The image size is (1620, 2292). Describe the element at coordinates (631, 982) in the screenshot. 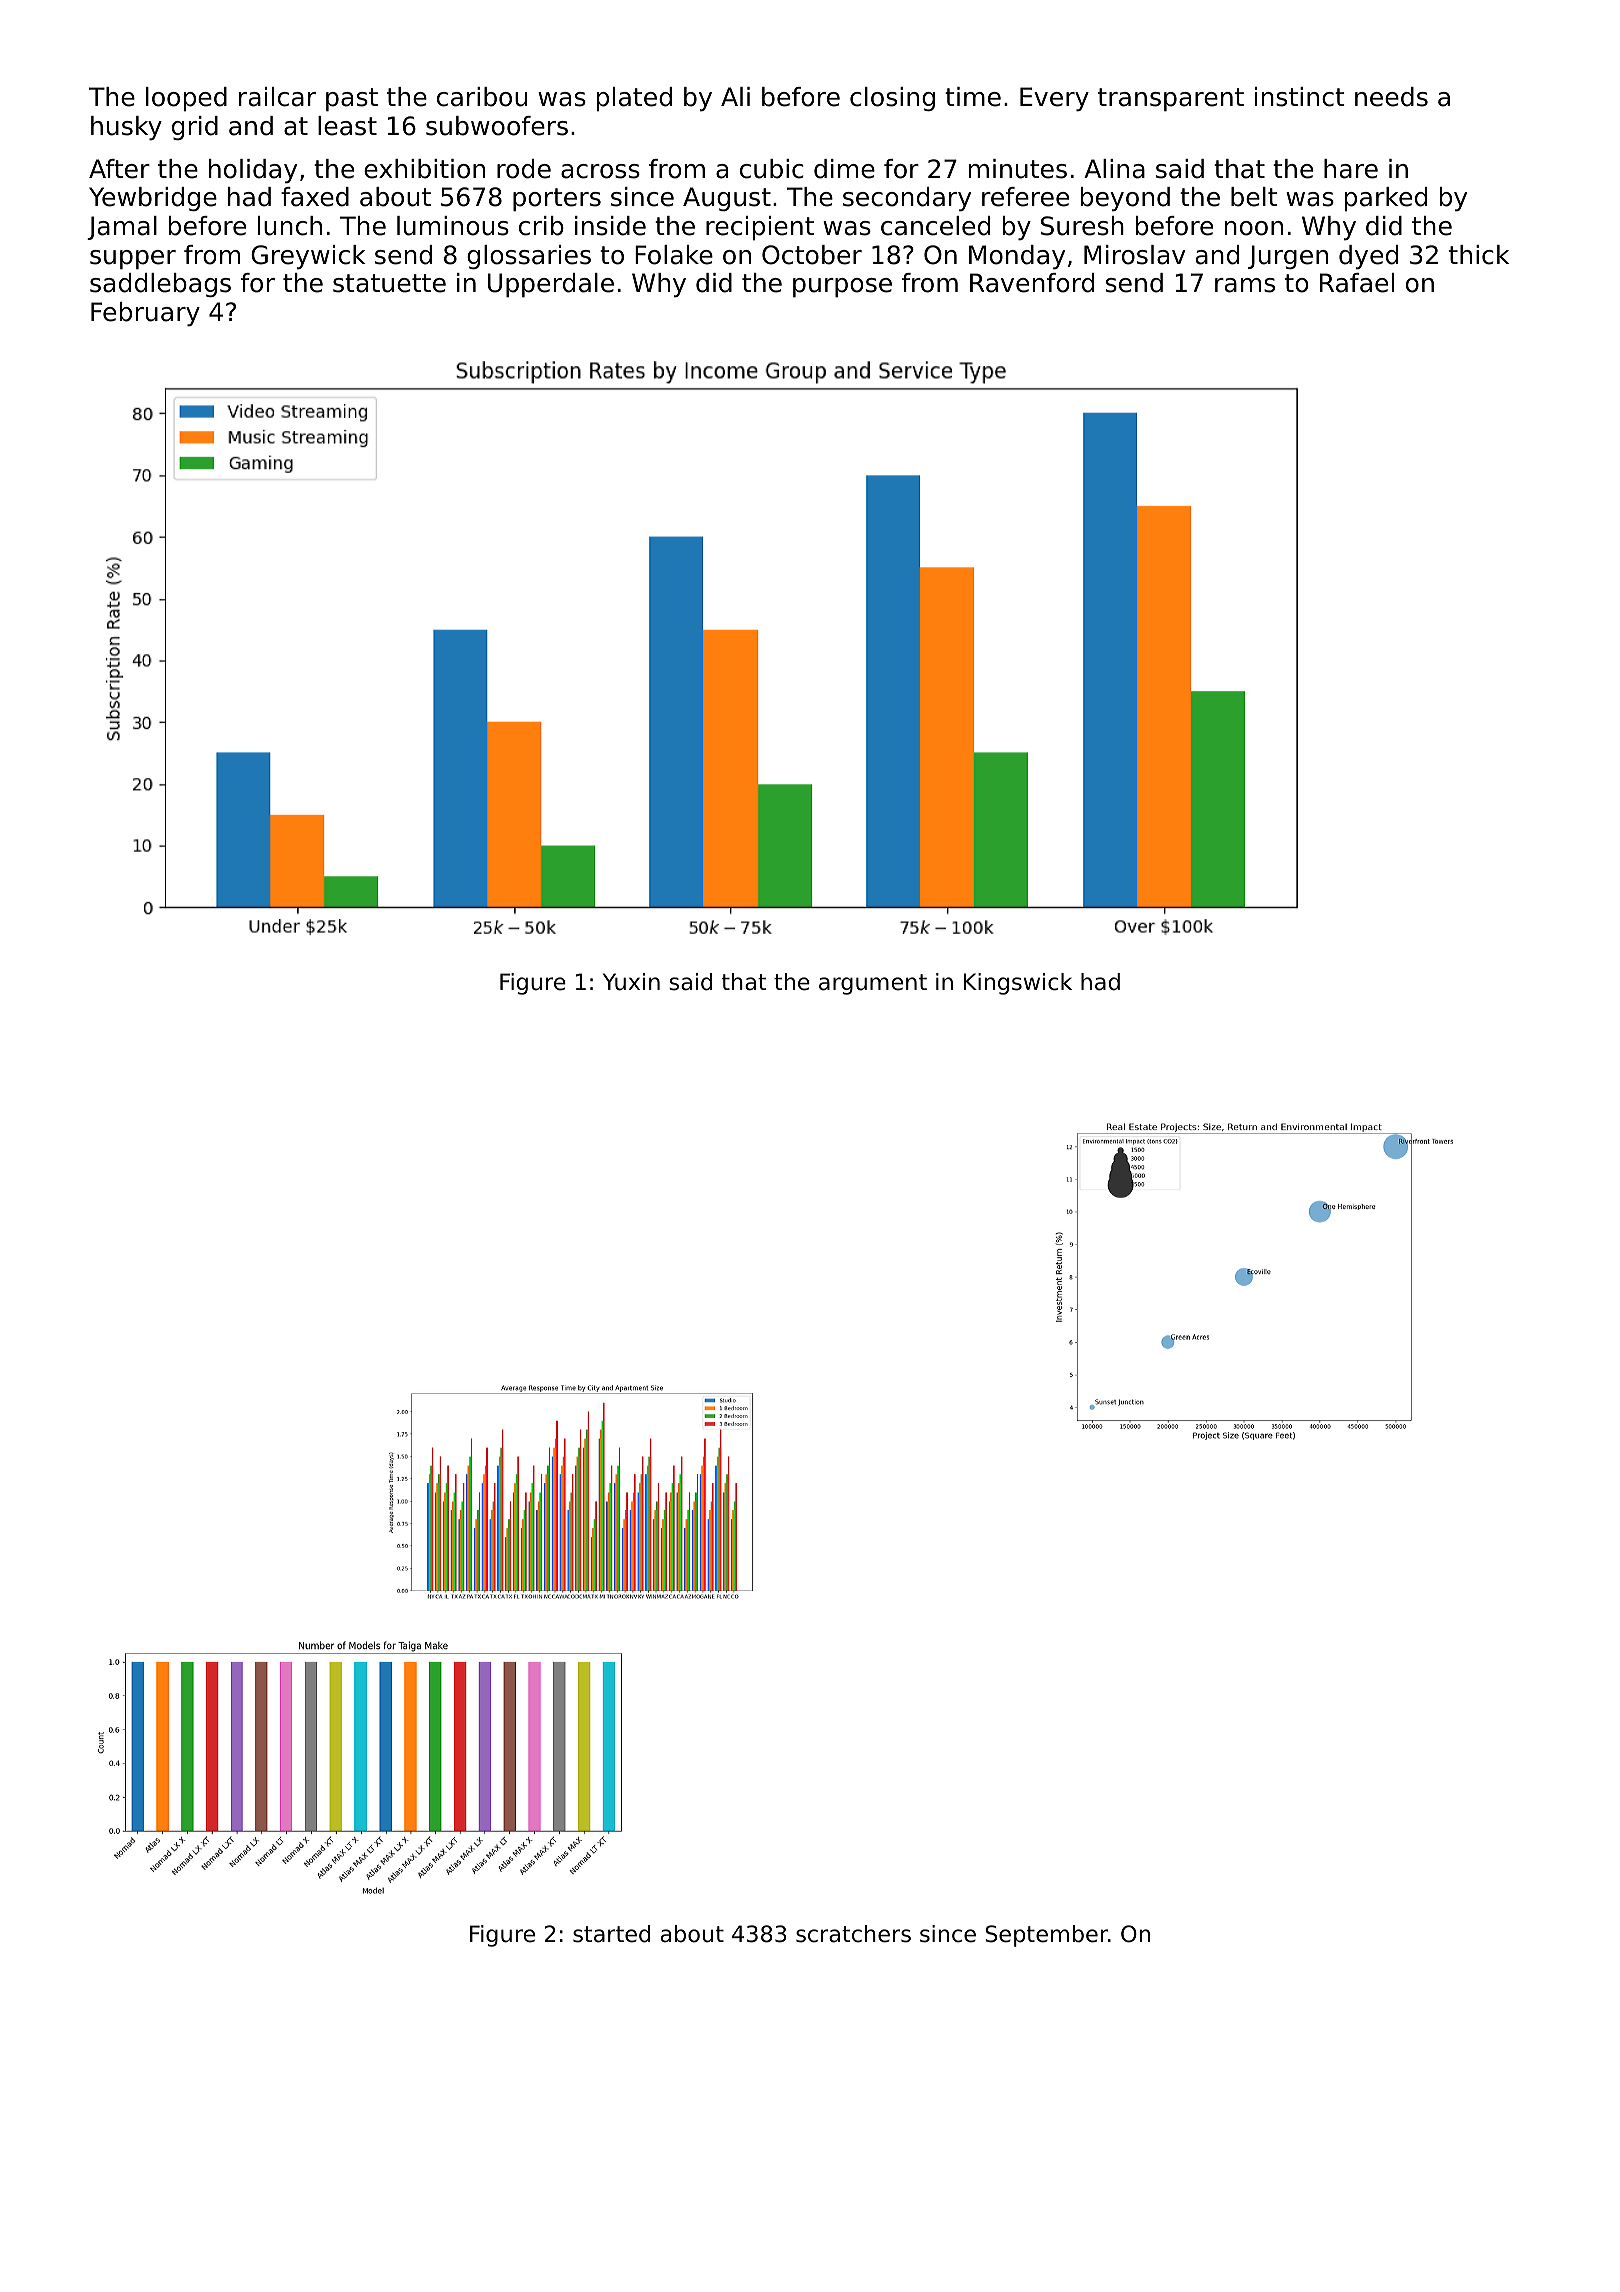

I see `Yuxin` at that location.
